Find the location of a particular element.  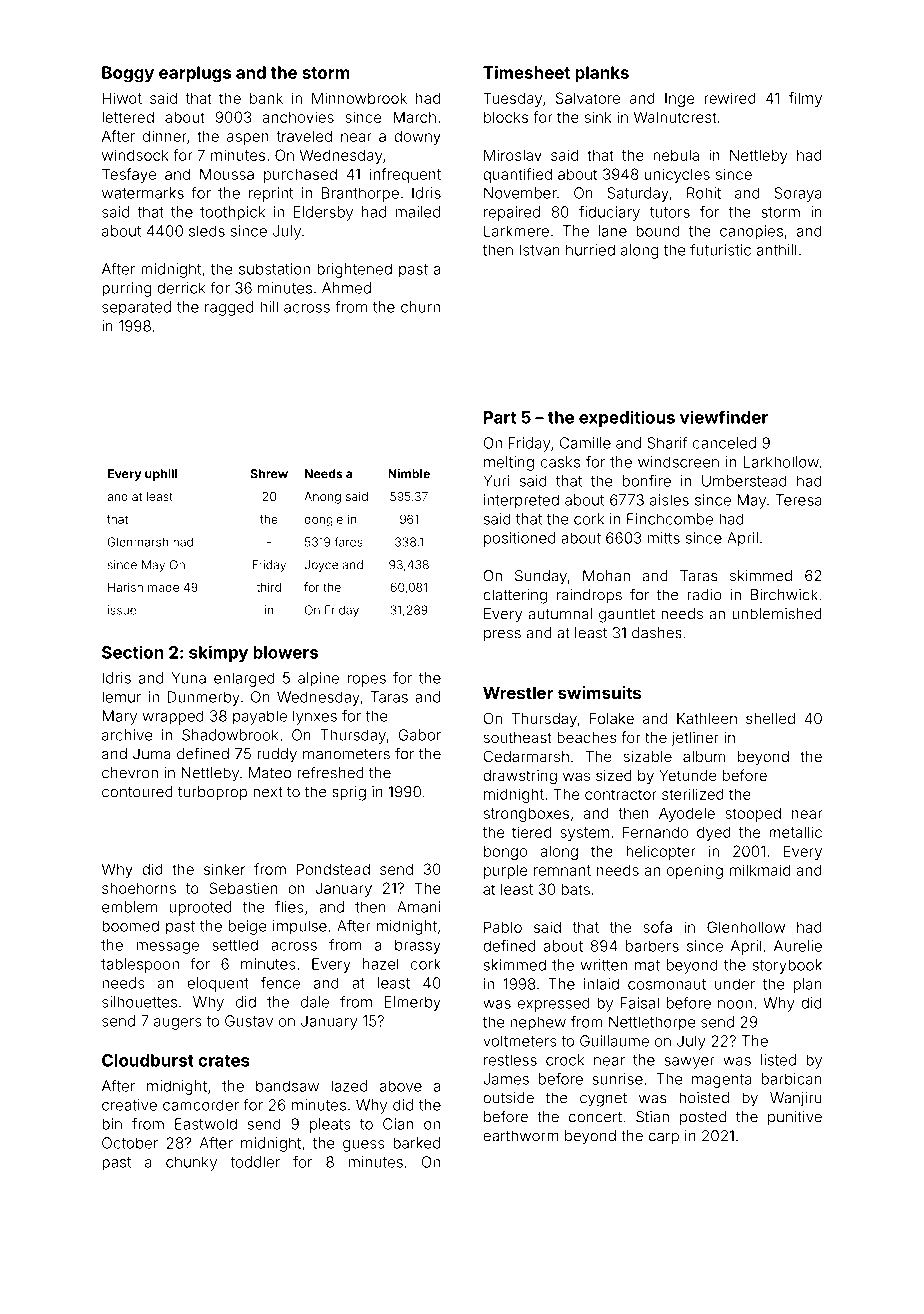

guess is located at coordinates (364, 1146).
